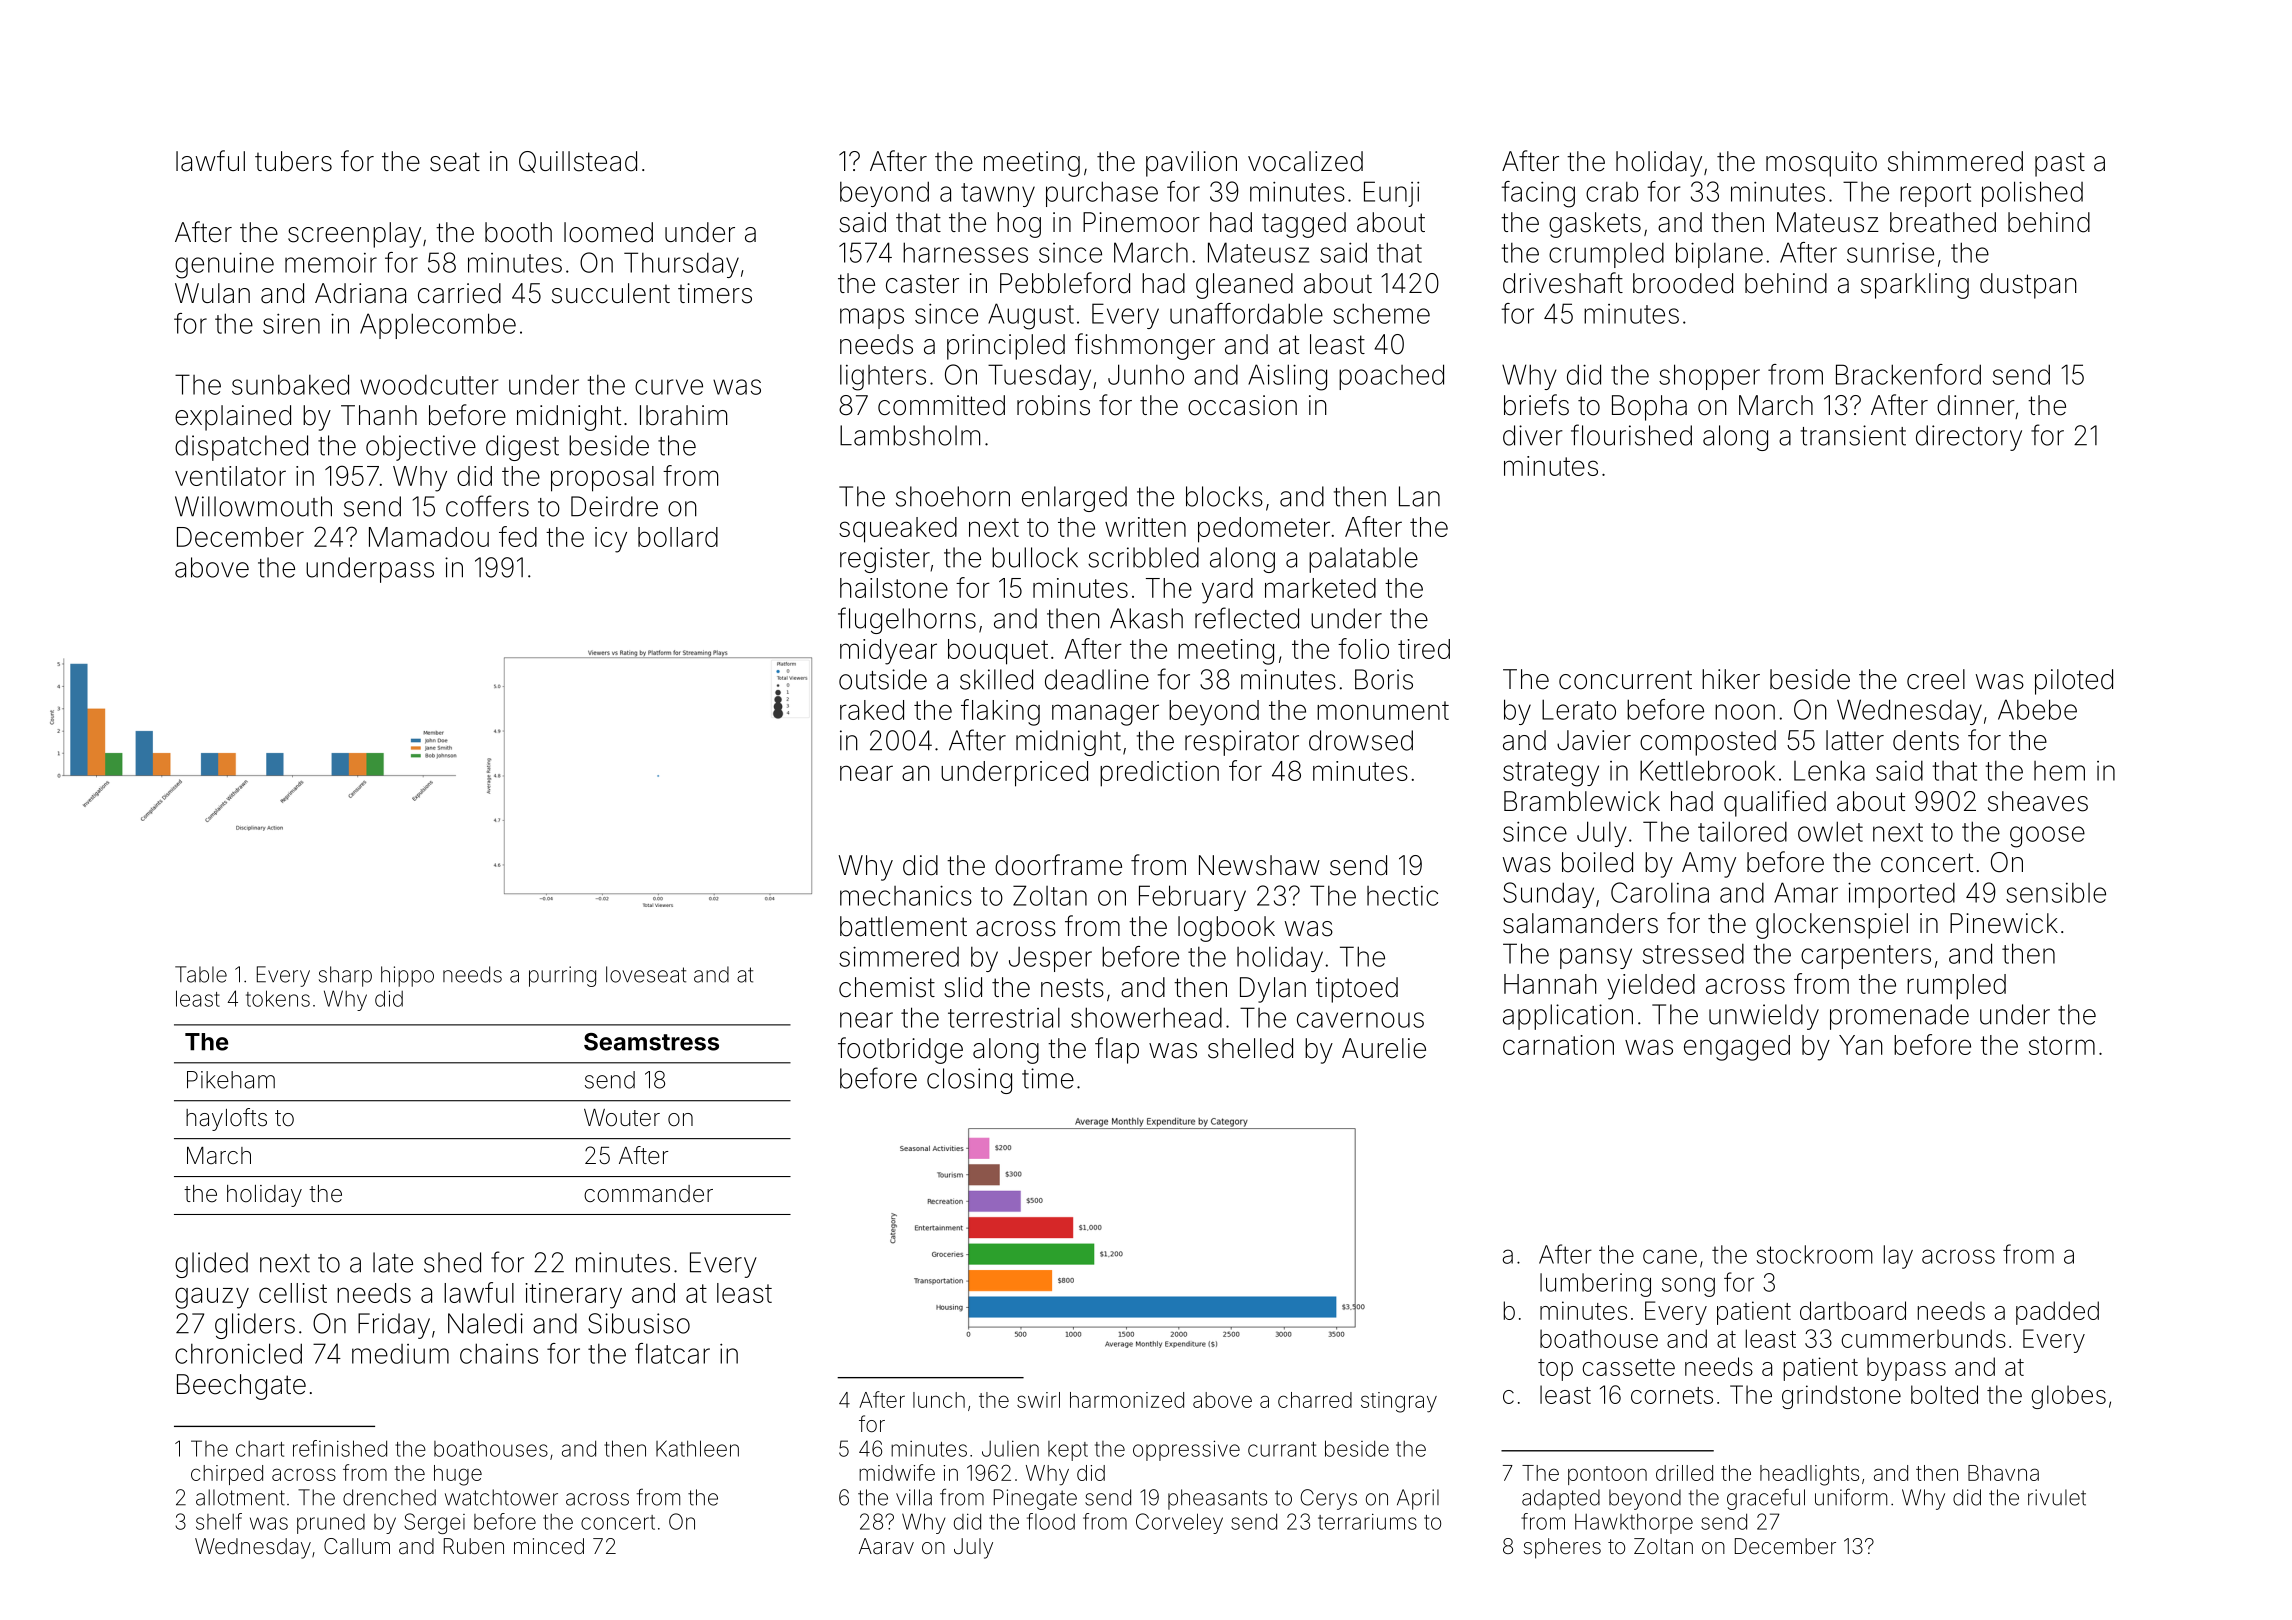 This page has width=2292, height=1620. What do you see at coordinates (429, 537) in the page?
I see `Mamadou` at bounding box center [429, 537].
